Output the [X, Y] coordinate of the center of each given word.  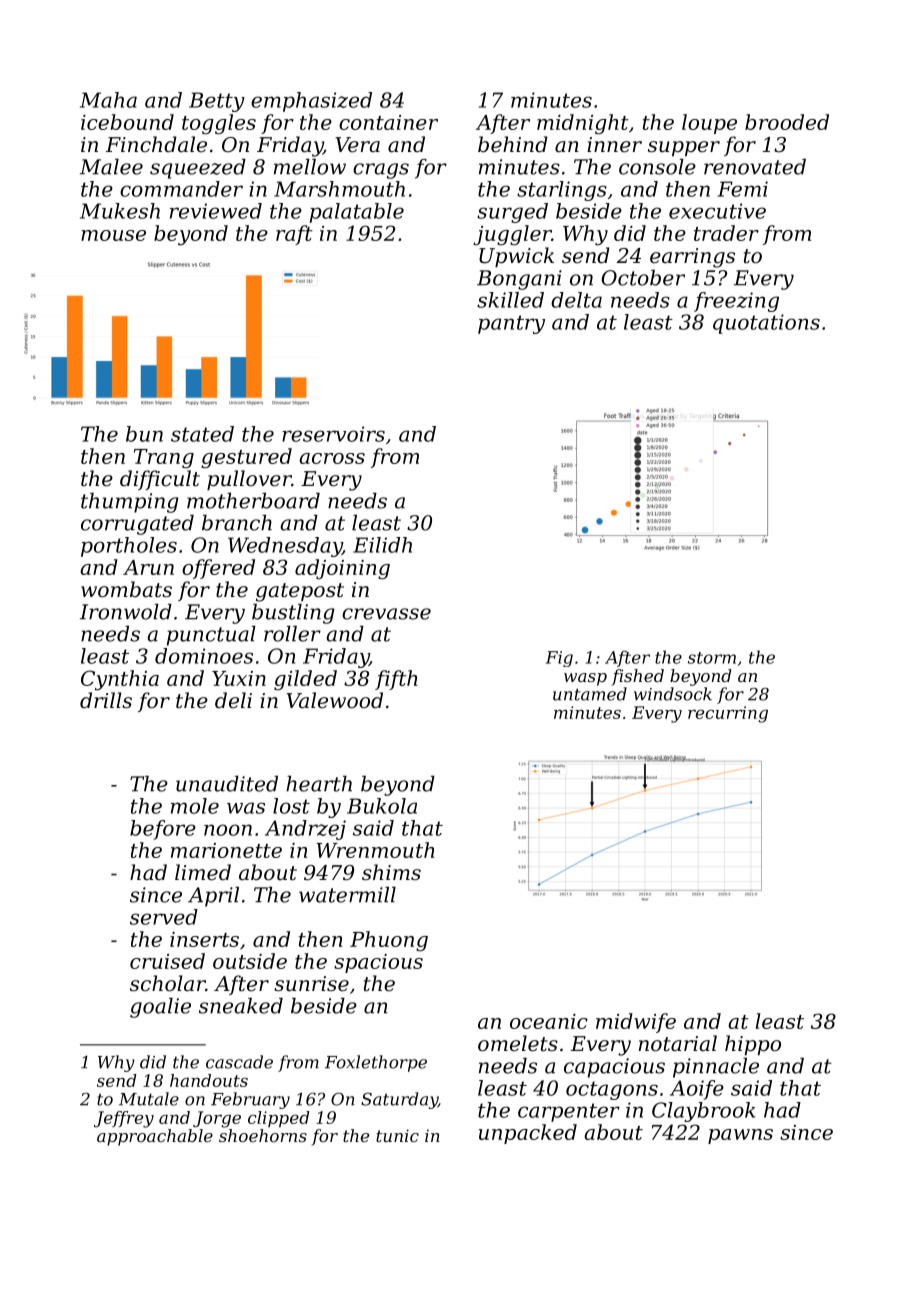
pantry [511, 324]
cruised [167, 961]
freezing [736, 302]
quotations [766, 324]
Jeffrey [124, 1119]
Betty [217, 102]
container [388, 122]
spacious [378, 963]
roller [292, 634]
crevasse [386, 614]
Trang [164, 458]
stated [202, 434]
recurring [728, 714]
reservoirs [333, 434]
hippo [753, 1045]
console [657, 167]
